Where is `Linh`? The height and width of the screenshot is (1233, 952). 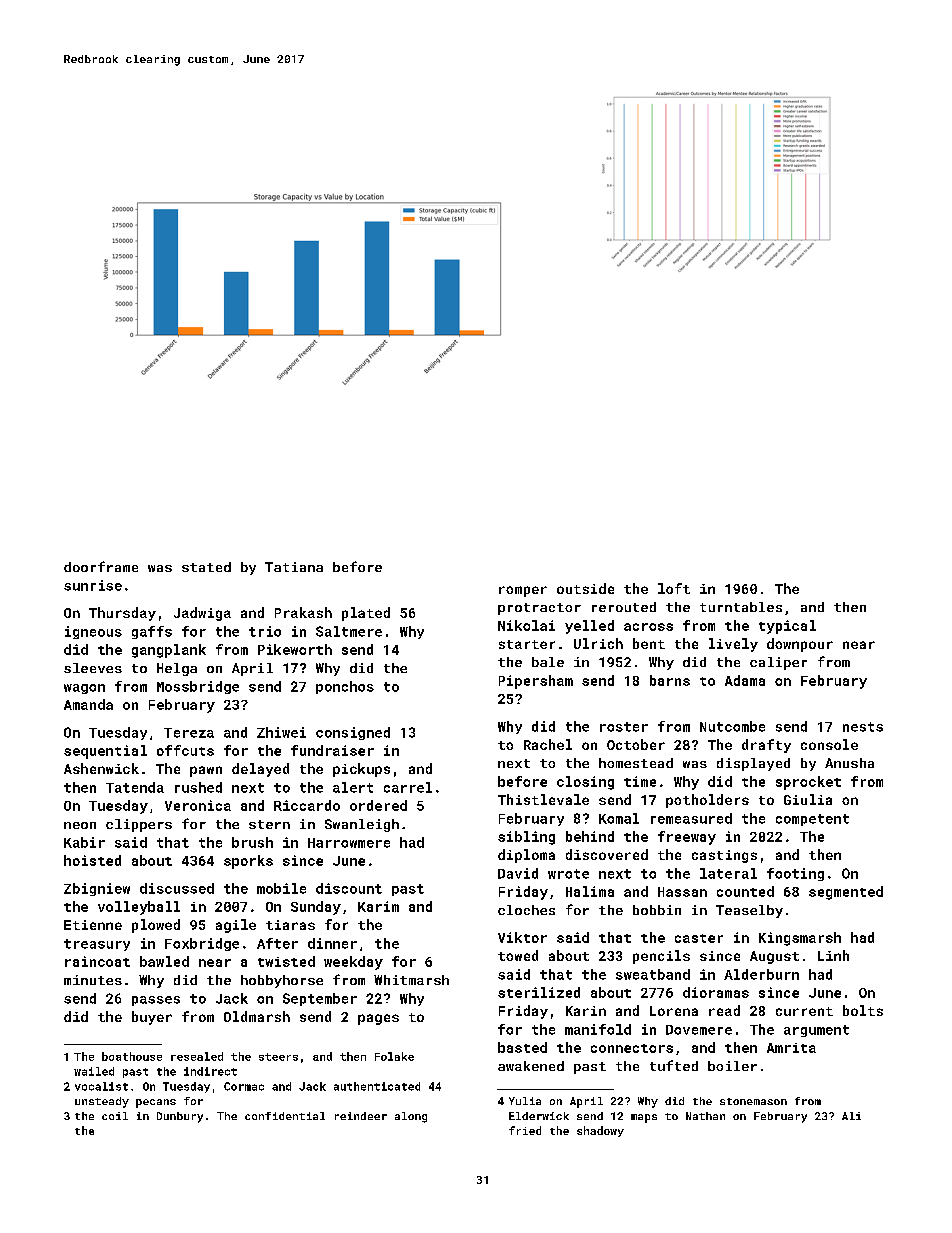
Linh is located at coordinates (833, 955).
